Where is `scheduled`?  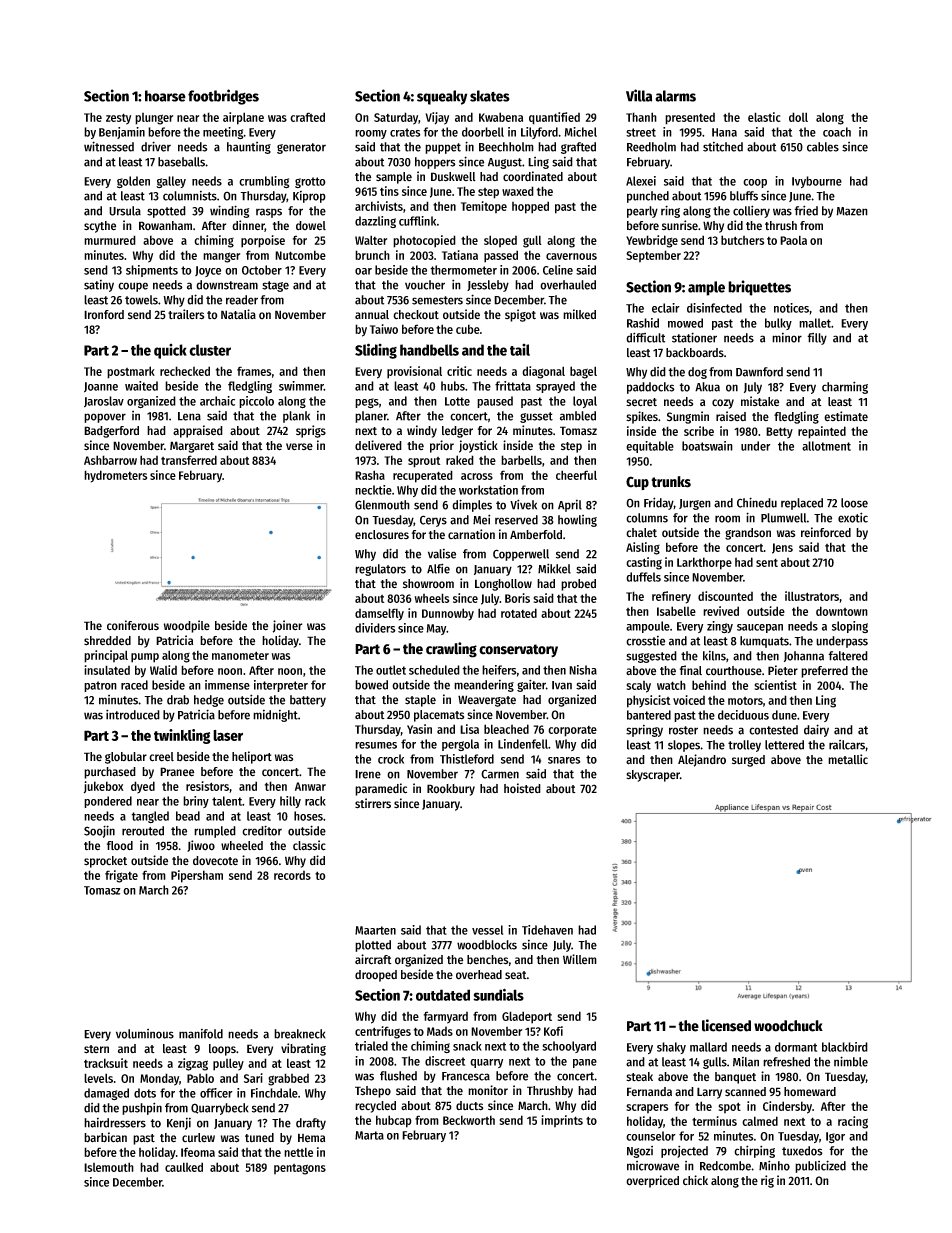
scheduled is located at coordinates (434, 670).
